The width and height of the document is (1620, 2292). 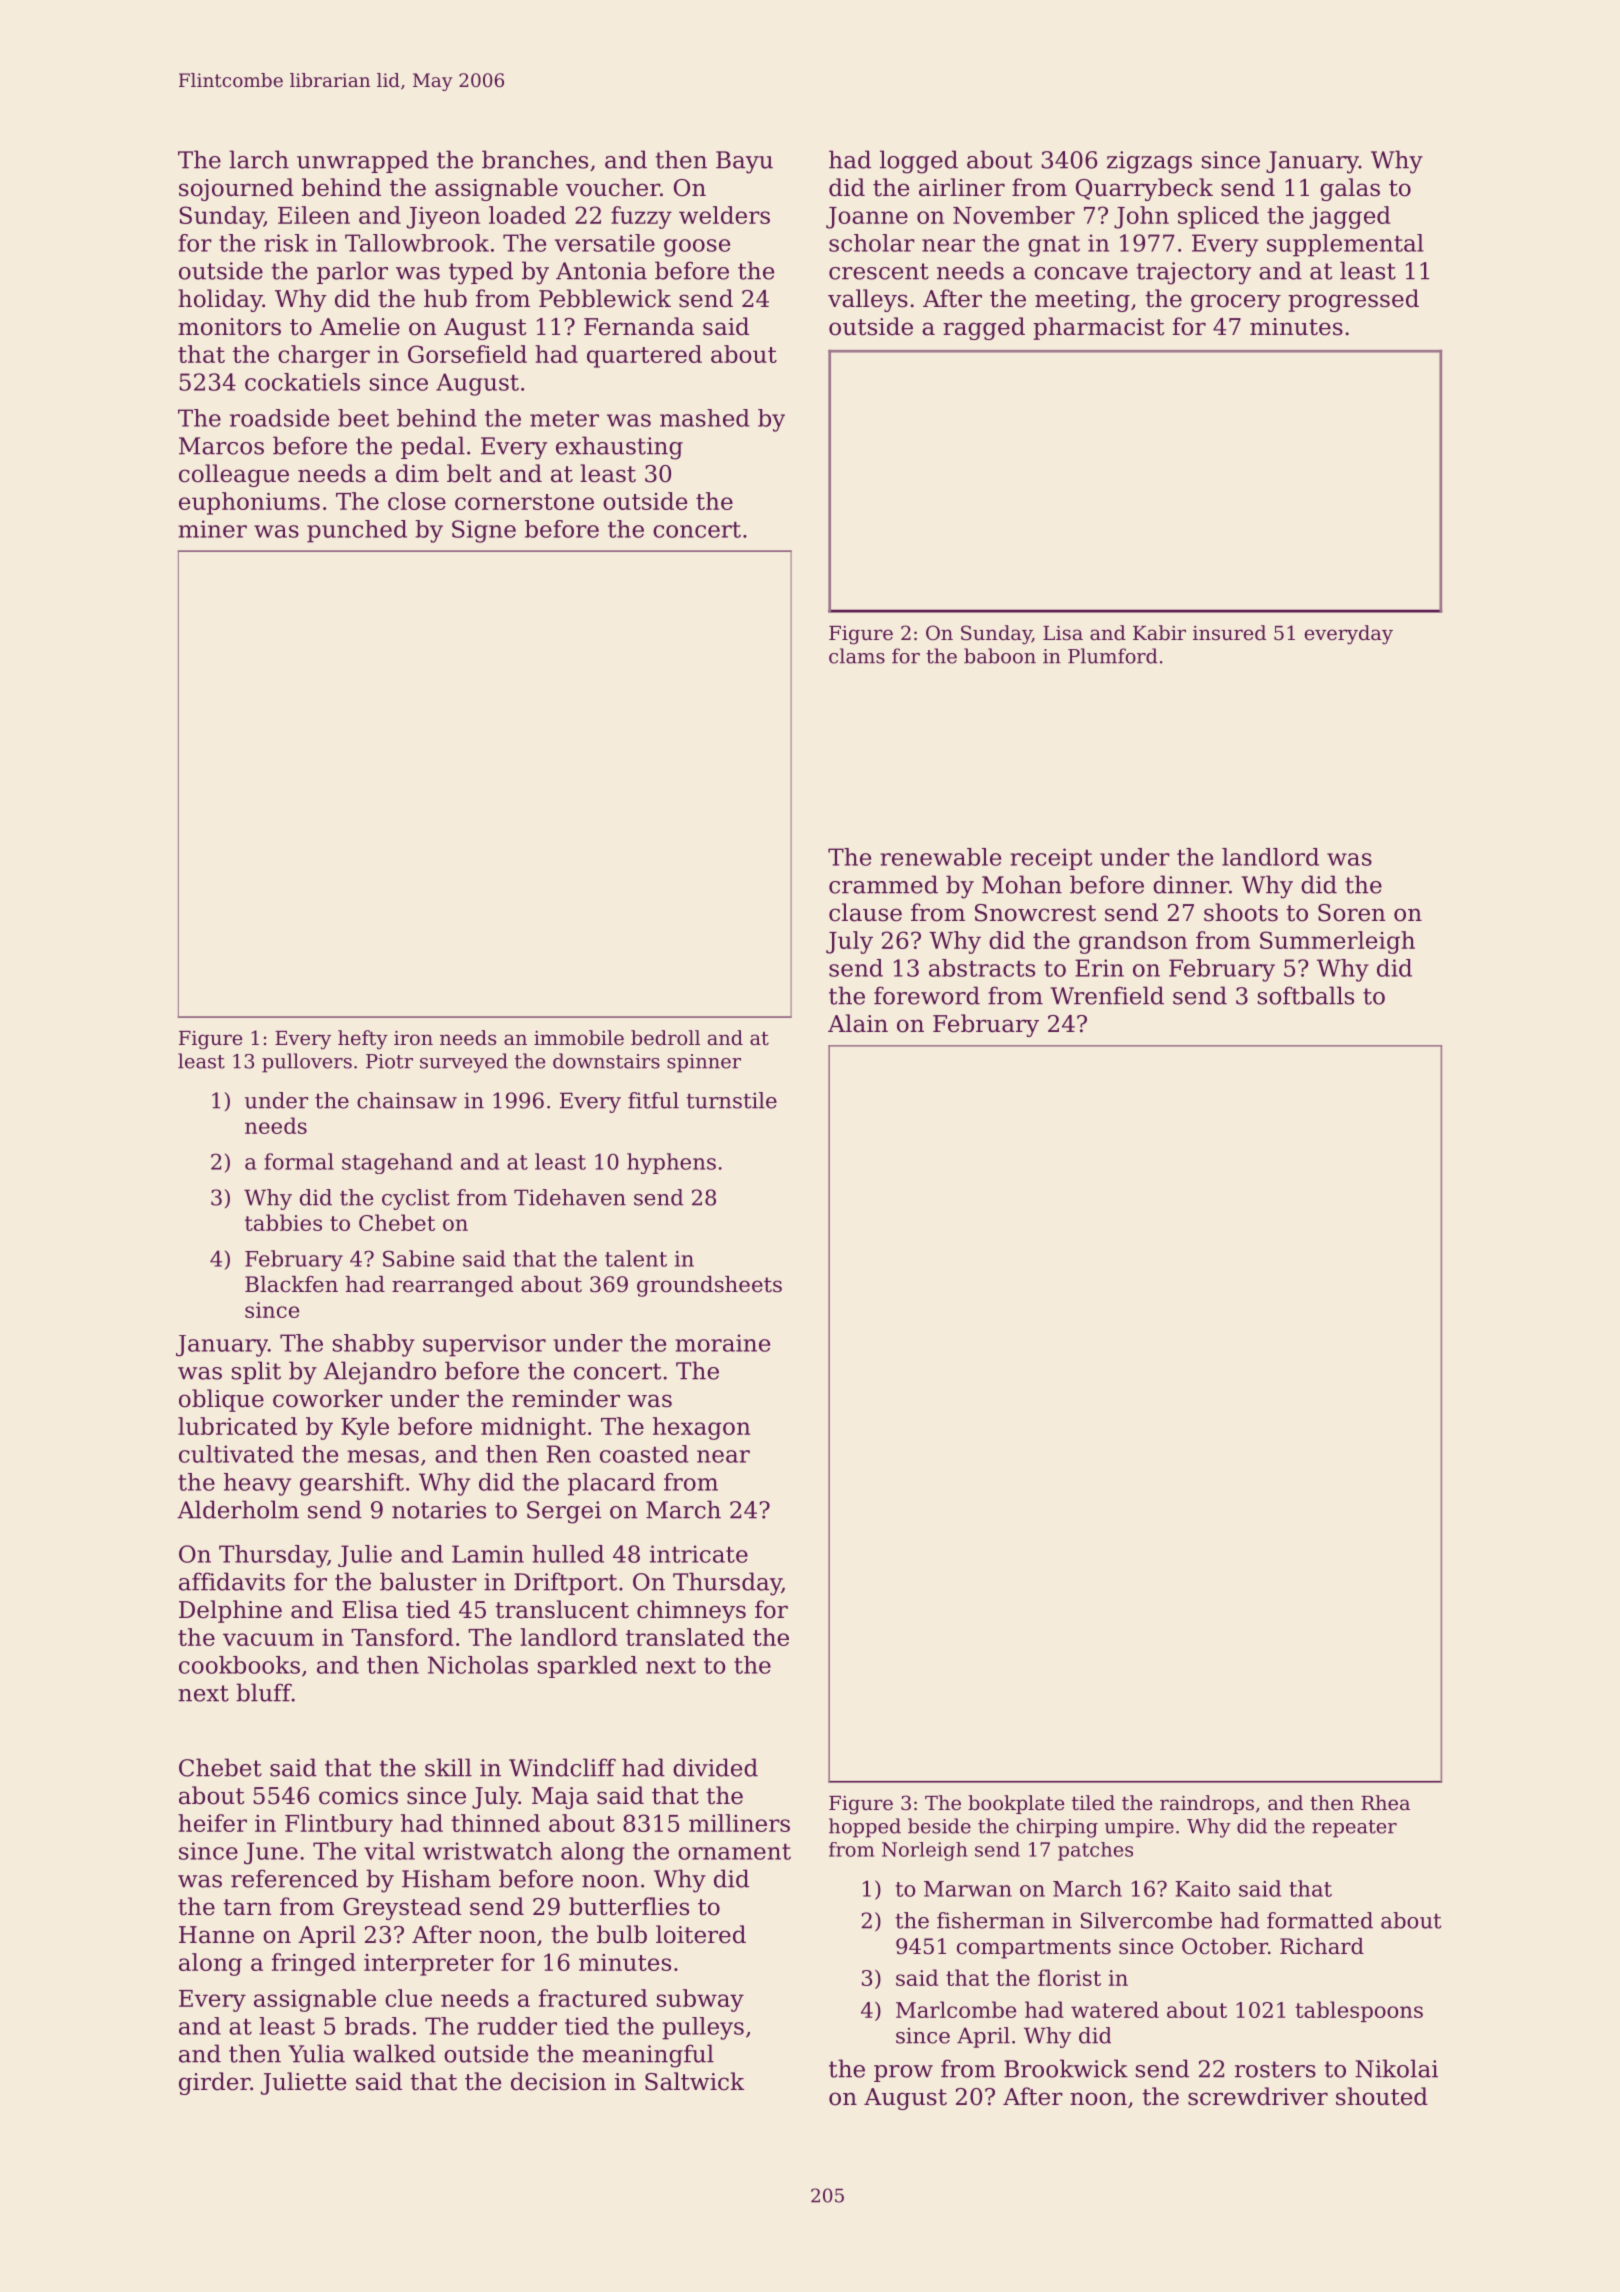 I want to click on raindrops, so click(x=1207, y=1804).
